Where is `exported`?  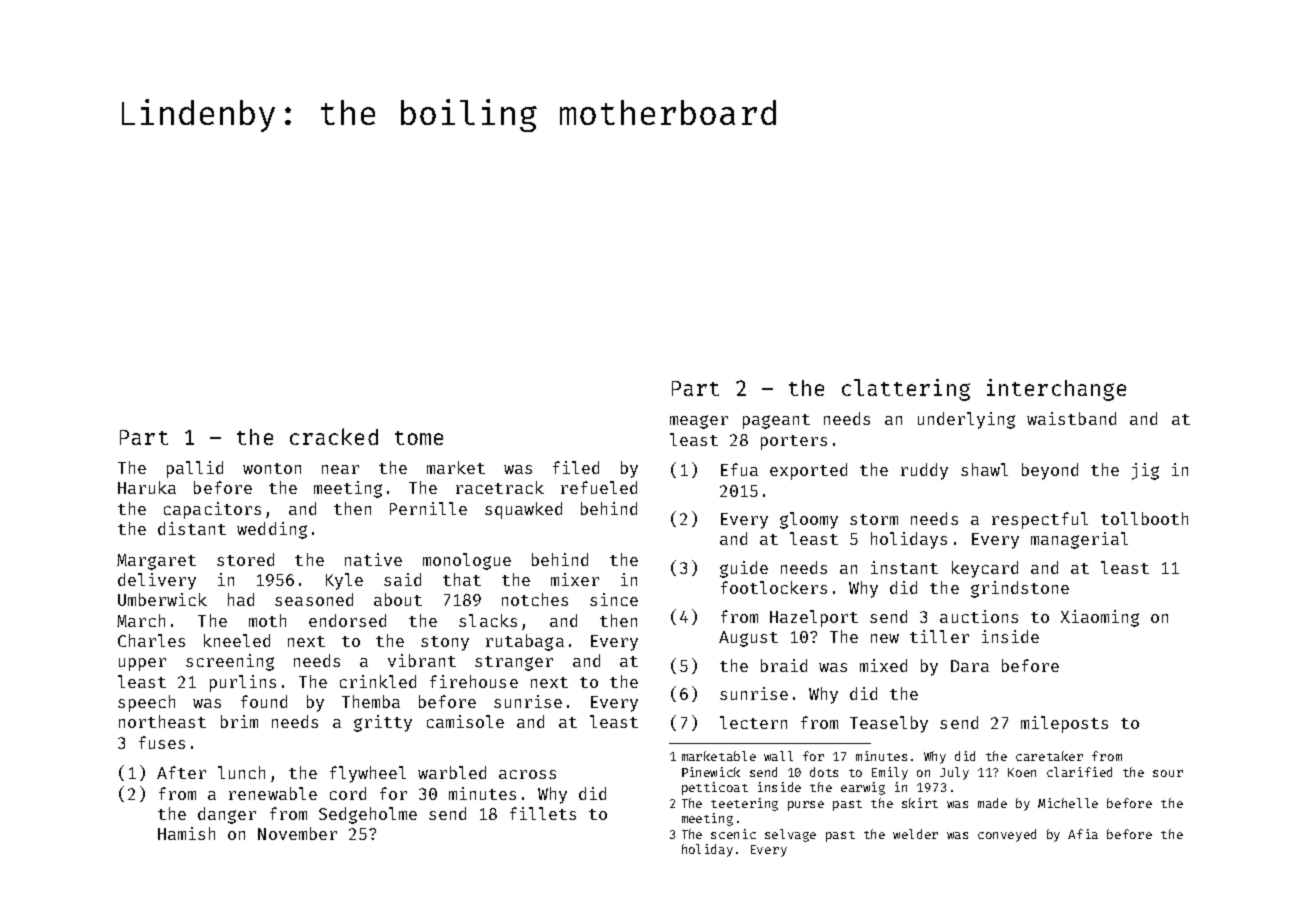 exported is located at coordinates (808, 471).
